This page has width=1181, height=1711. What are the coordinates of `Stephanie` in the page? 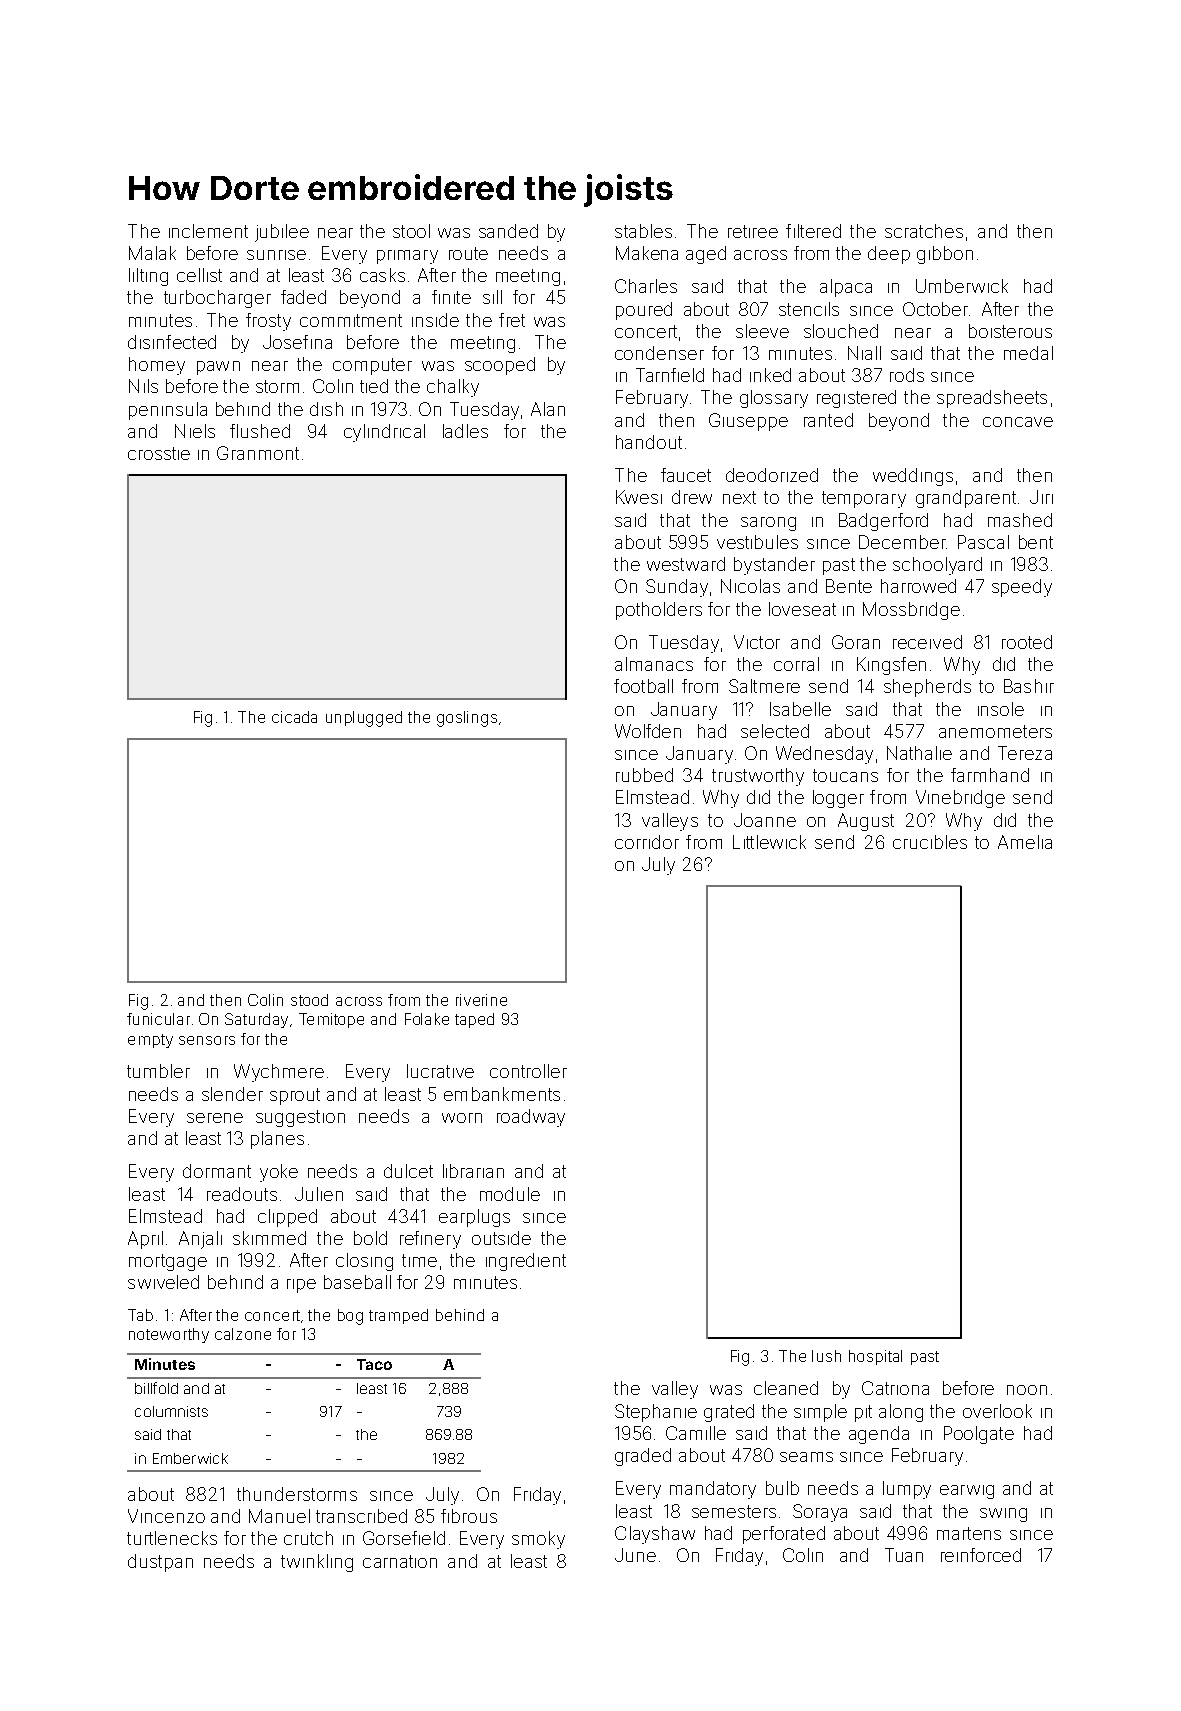 It's located at (656, 1413).
